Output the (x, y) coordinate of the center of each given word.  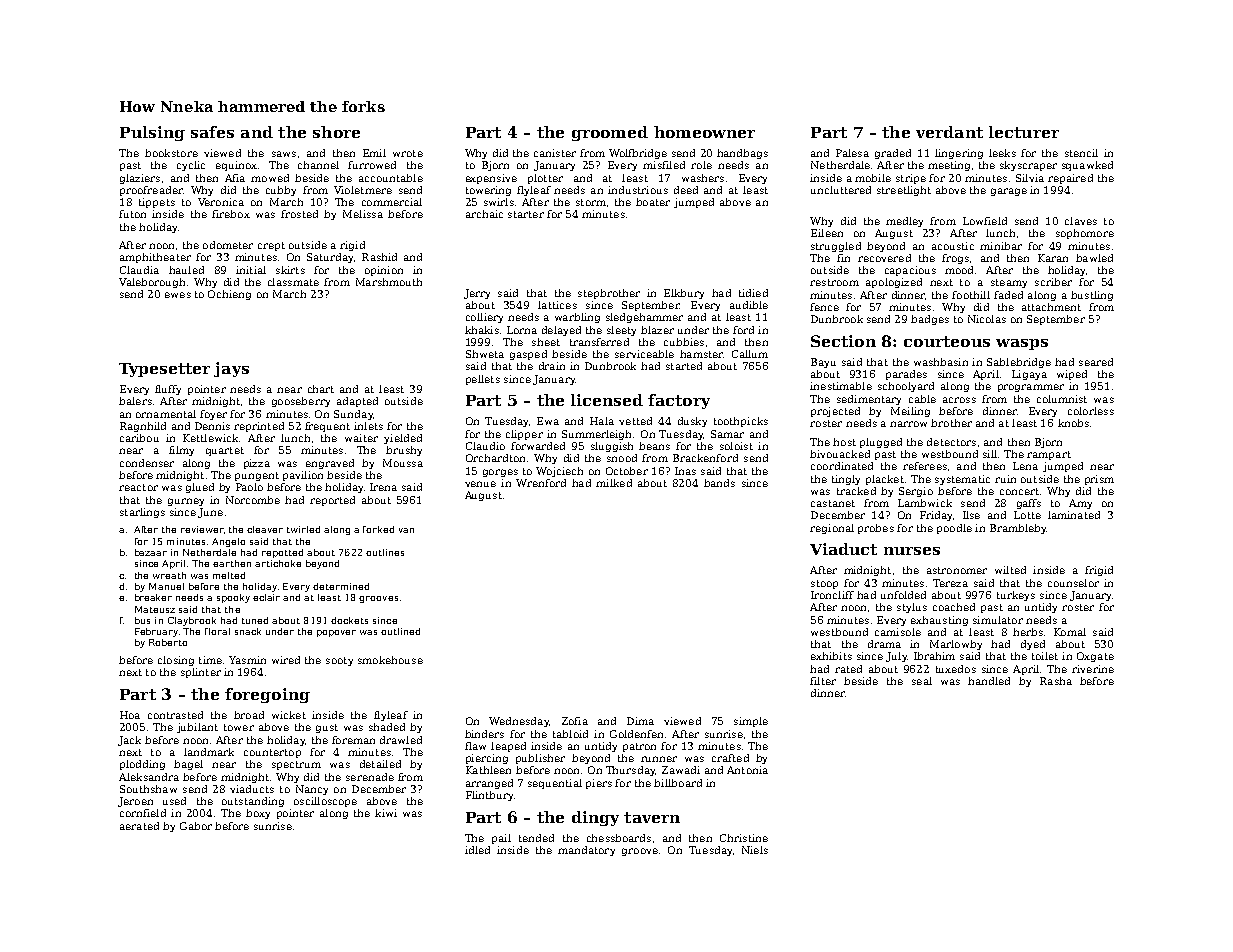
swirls (499, 202)
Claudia (139, 270)
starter (526, 214)
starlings (142, 513)
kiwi (386, 813)
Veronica (221, 202)
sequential (555, 784)
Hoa (130, 715)
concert (1019, 491)
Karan (1053, 258)
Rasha (1056, 681)
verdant (949, 132)
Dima (640, 721)
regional (832, 529)
